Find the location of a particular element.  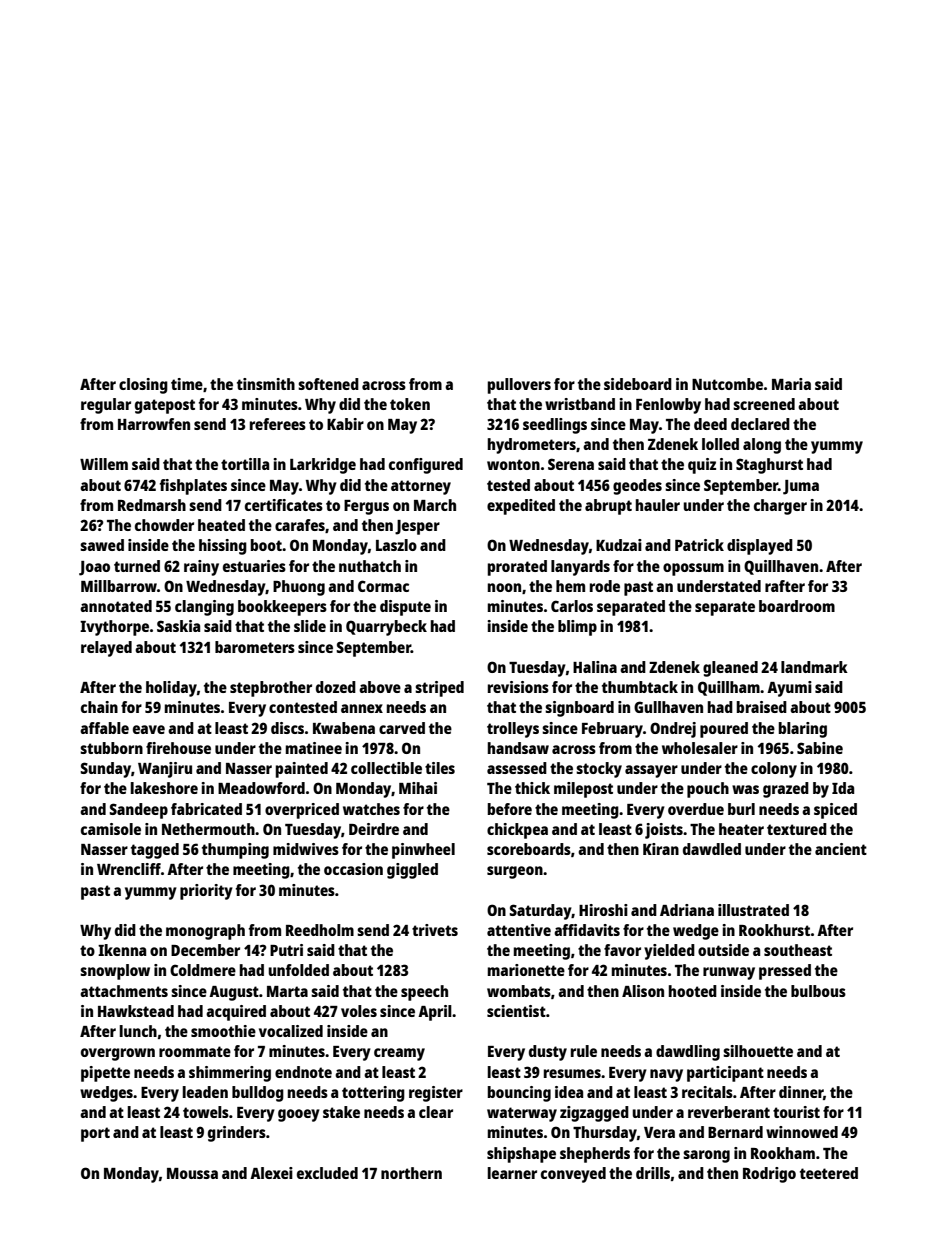

blimp is located at coordinates (577, 628).
